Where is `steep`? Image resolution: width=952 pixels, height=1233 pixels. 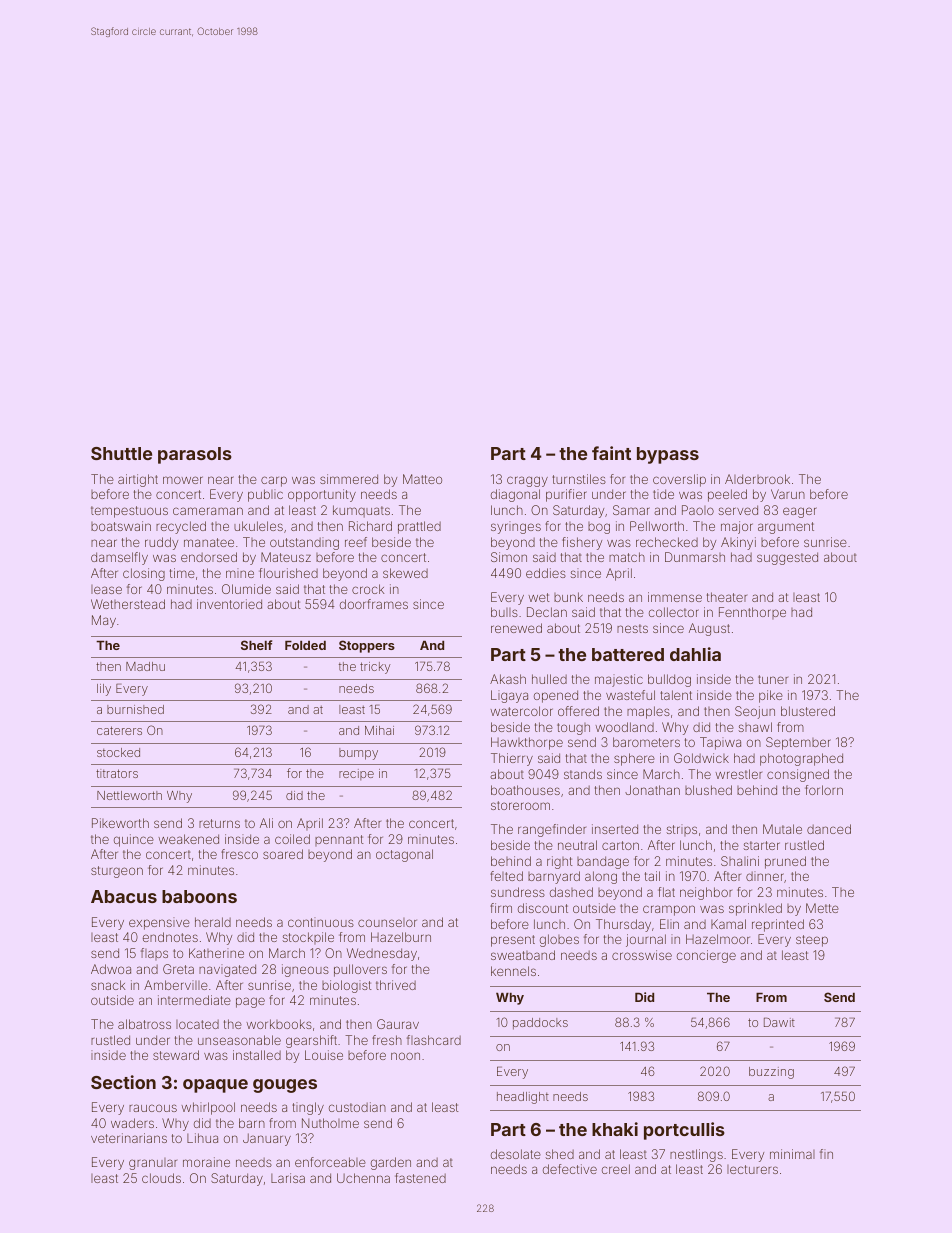
steep is located at coordinates (812, 941).
